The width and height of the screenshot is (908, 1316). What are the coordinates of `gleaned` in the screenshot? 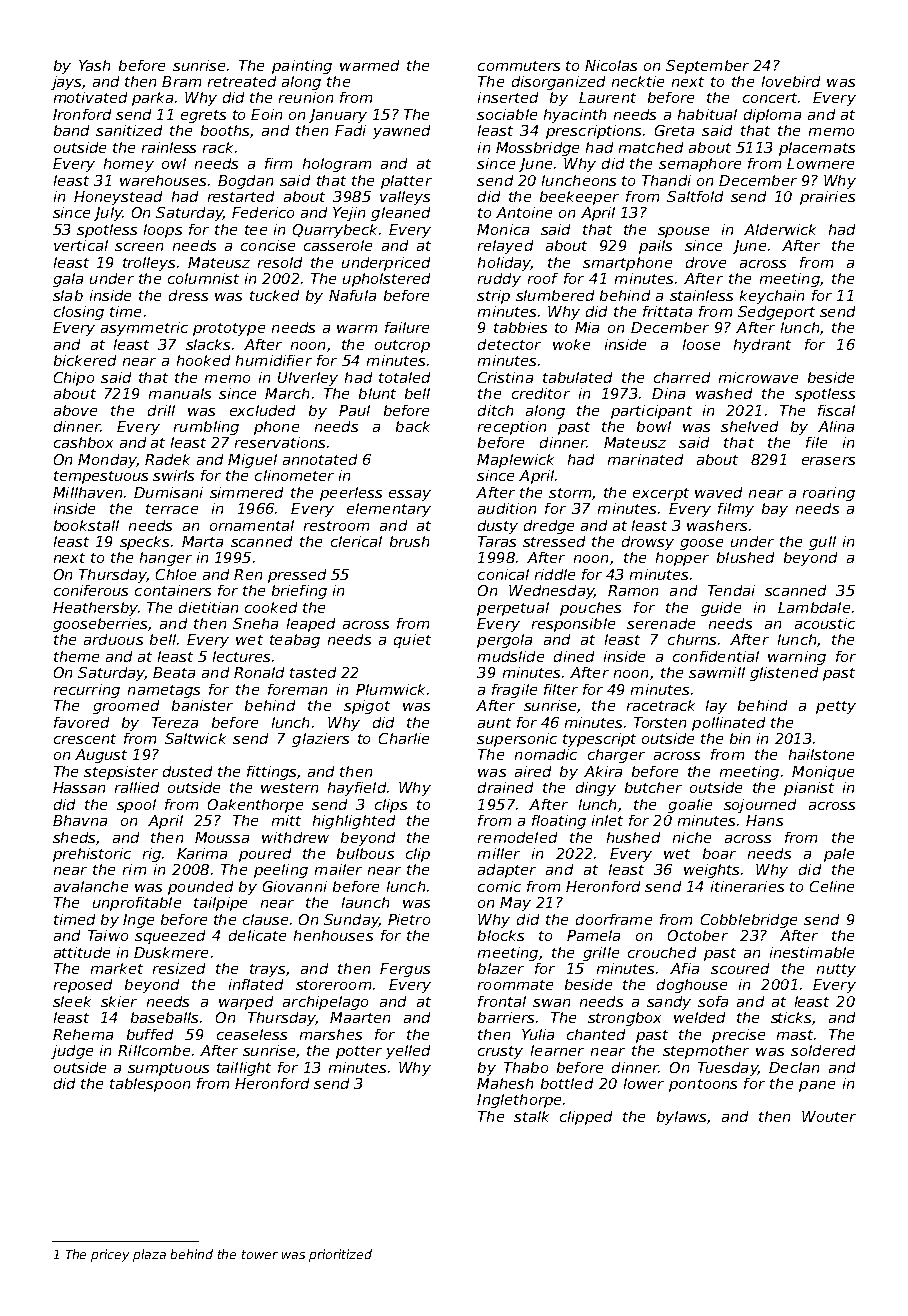 It's located at (400, 214).
